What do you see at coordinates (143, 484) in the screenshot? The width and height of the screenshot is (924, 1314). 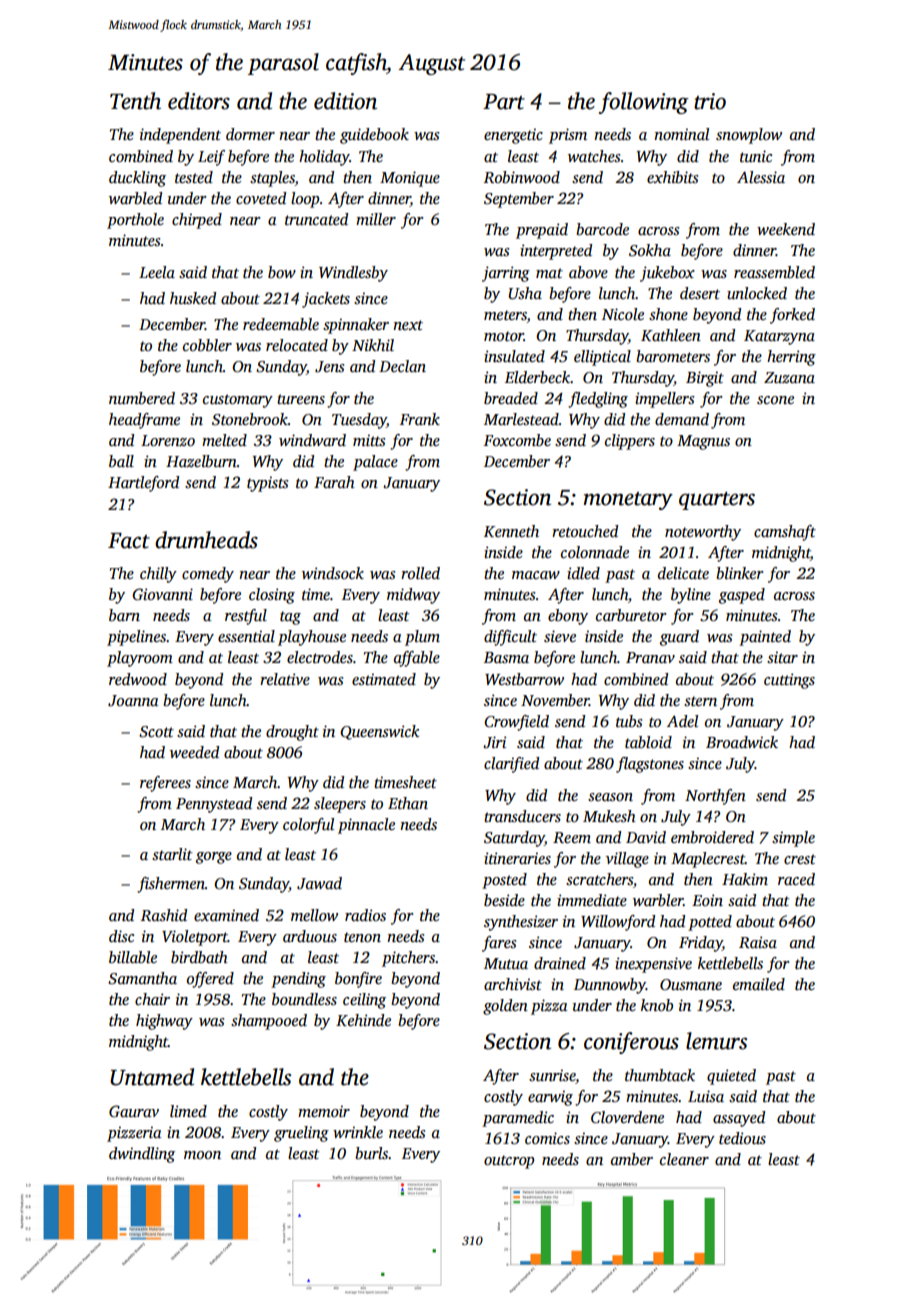 I see `Hartleford` at bounding box center [143, 484].
